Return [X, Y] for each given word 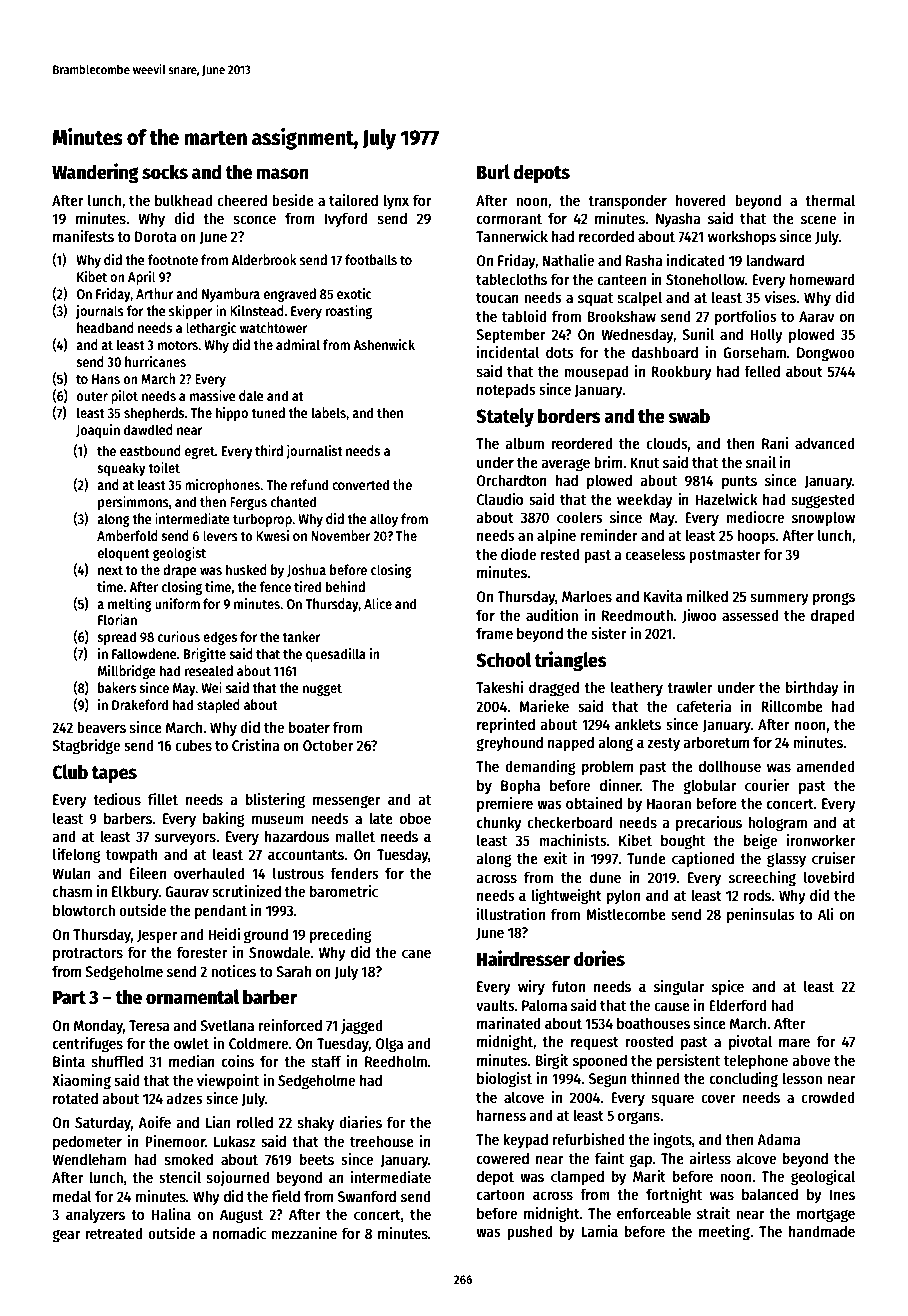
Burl [493, 172]
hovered [701, 200]
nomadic [239, 1233]
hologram [777, 824]
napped [571, 744]
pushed [530, 1233]
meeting [724, 1233]
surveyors [185, 839]
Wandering [95, 173]
